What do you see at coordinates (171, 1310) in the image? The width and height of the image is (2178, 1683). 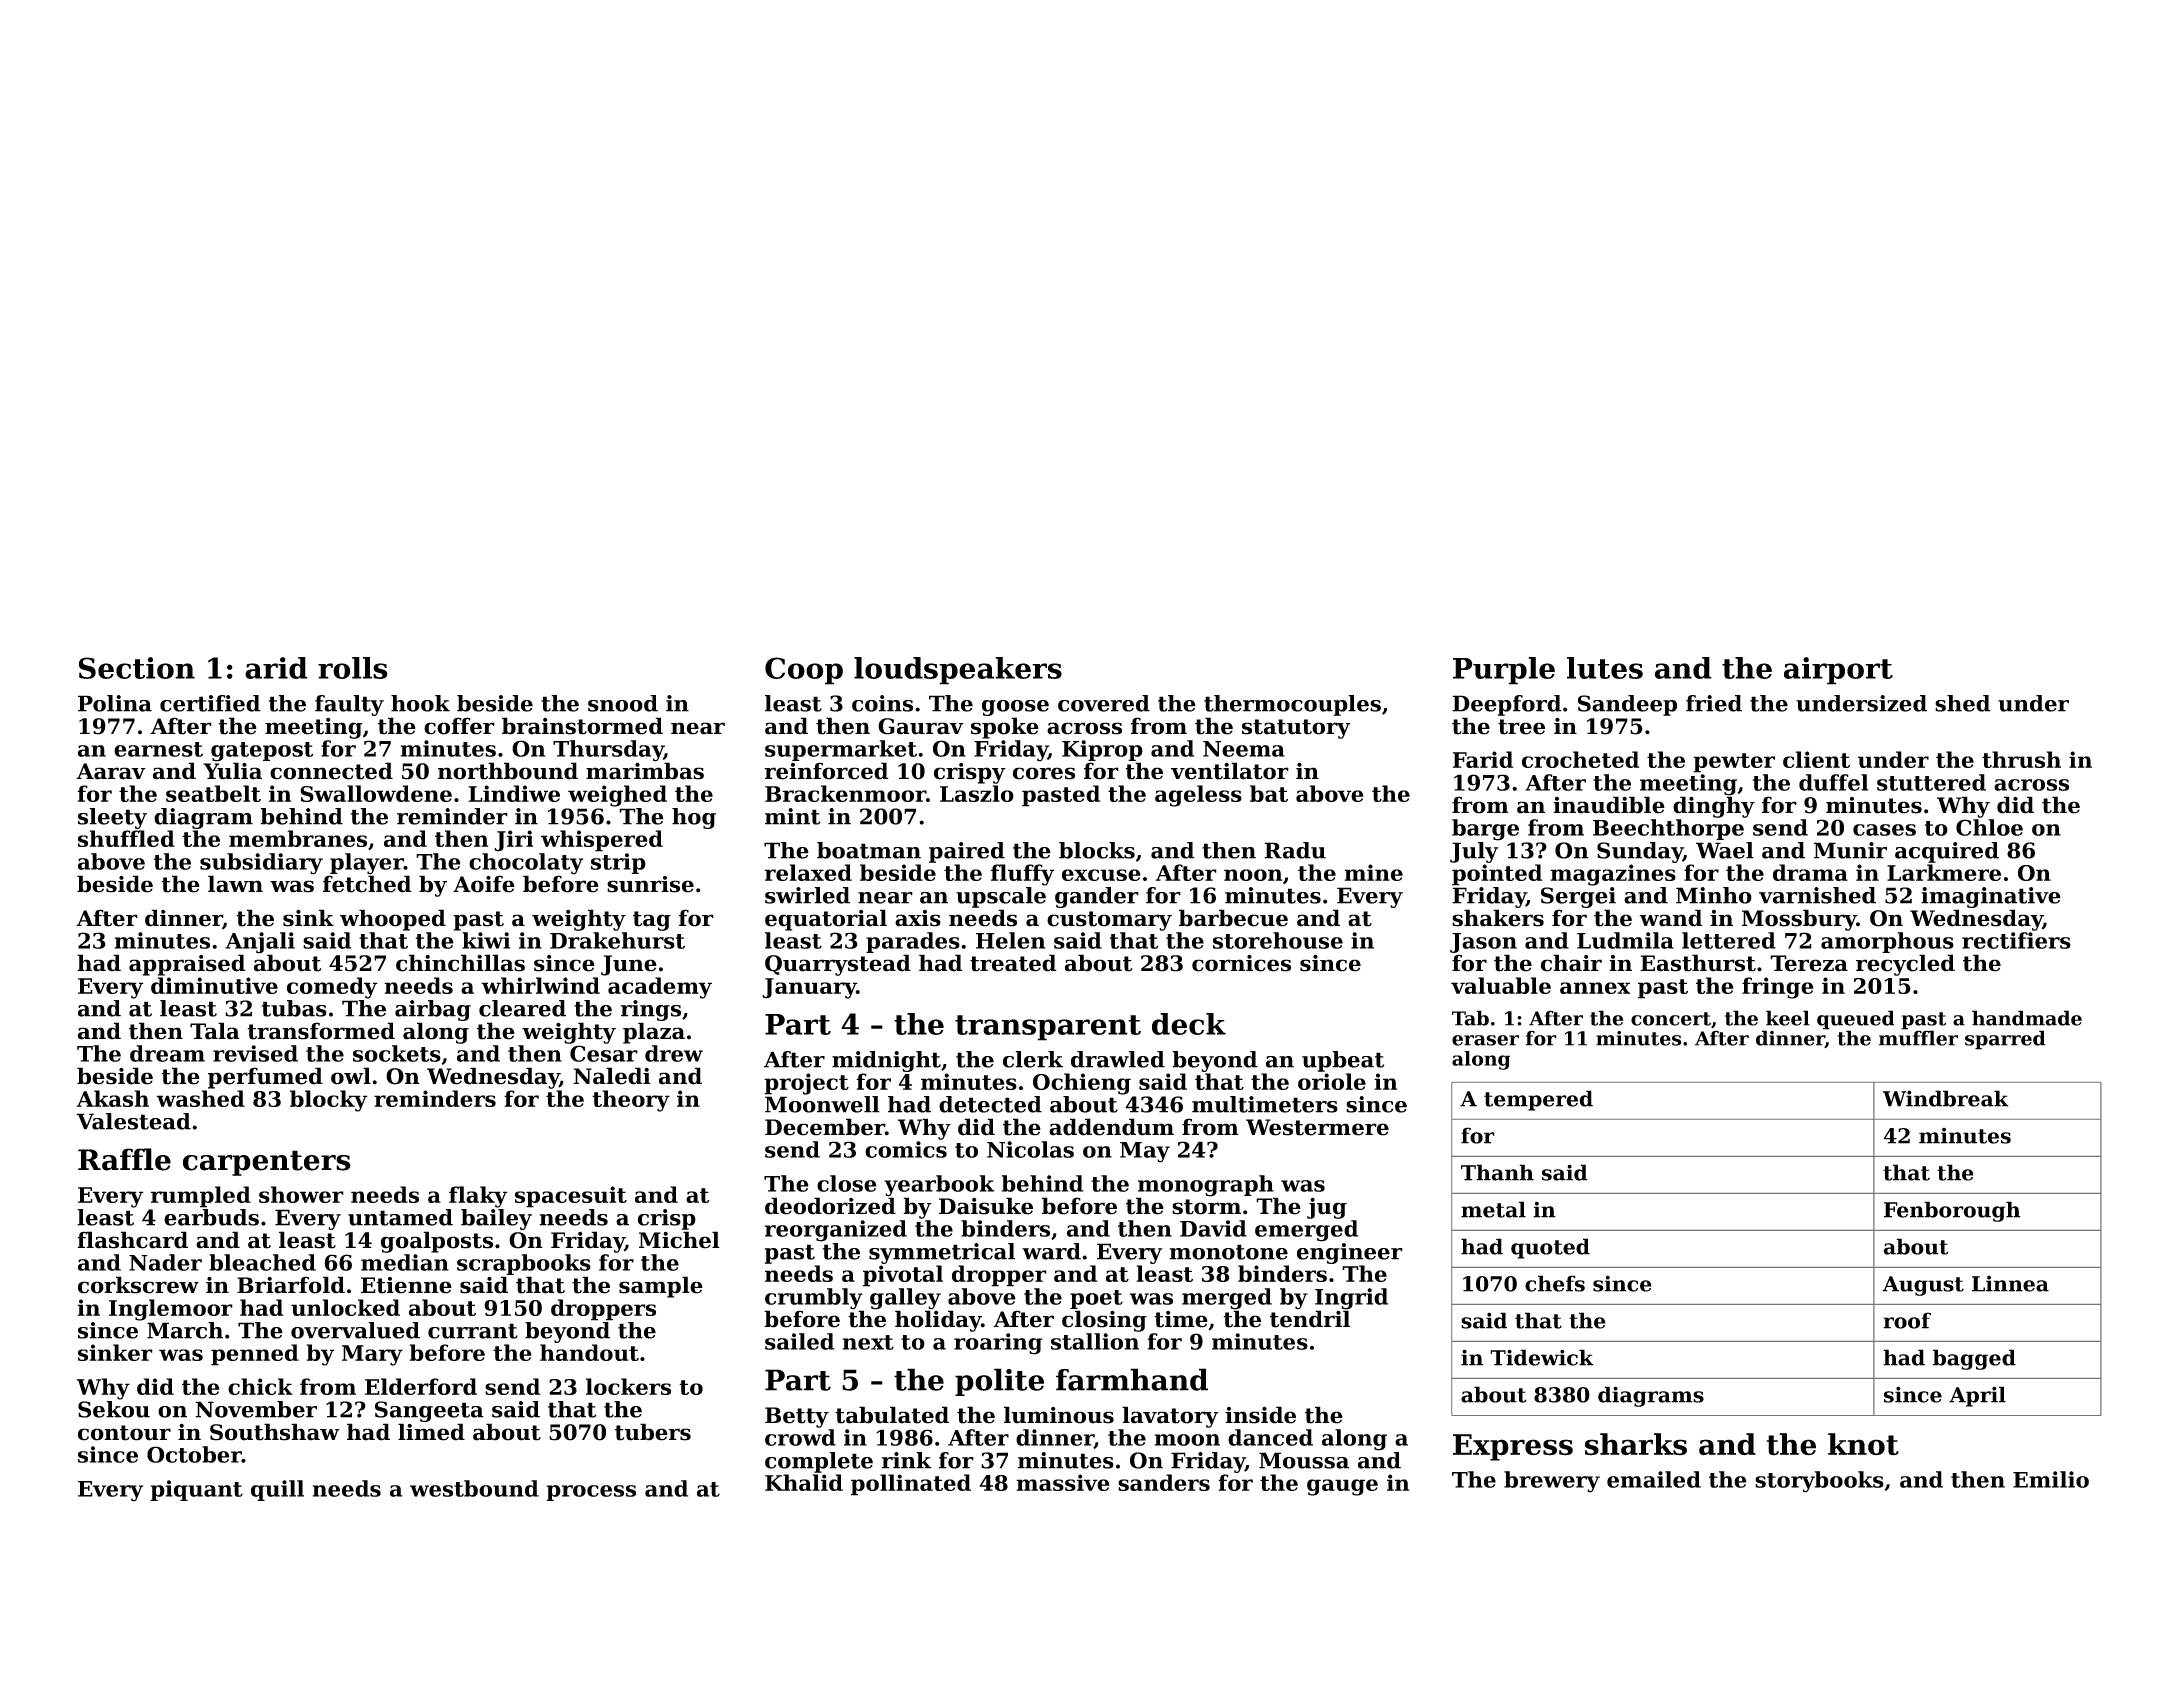 I see `Inglemoor` at bounding box center [171, 1310].
